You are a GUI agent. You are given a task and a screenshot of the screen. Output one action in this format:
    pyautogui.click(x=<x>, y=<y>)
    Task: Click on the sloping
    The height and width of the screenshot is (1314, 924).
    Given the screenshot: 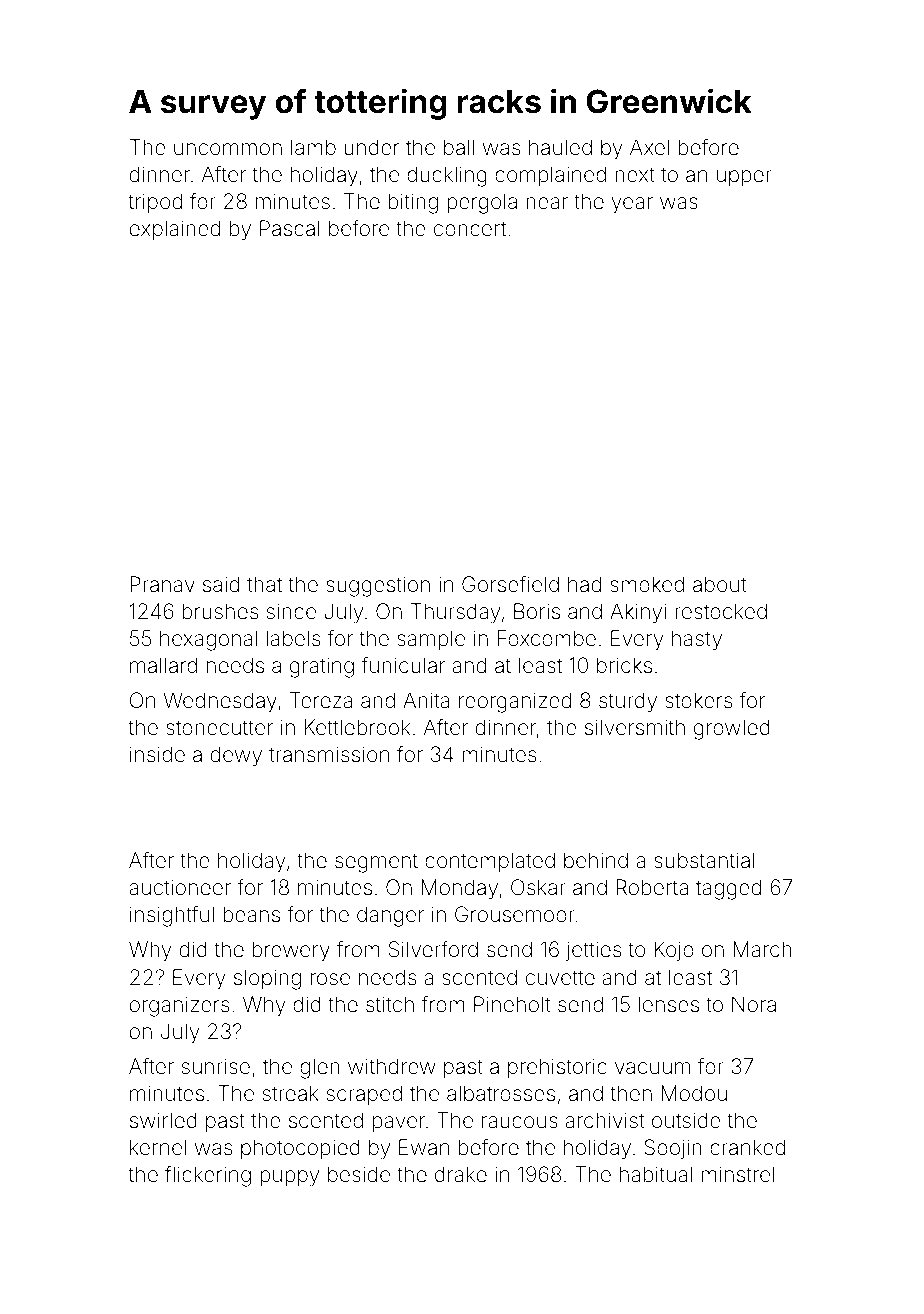 What is the action you would take?
    pyautogui.click(x=267, y=979)
